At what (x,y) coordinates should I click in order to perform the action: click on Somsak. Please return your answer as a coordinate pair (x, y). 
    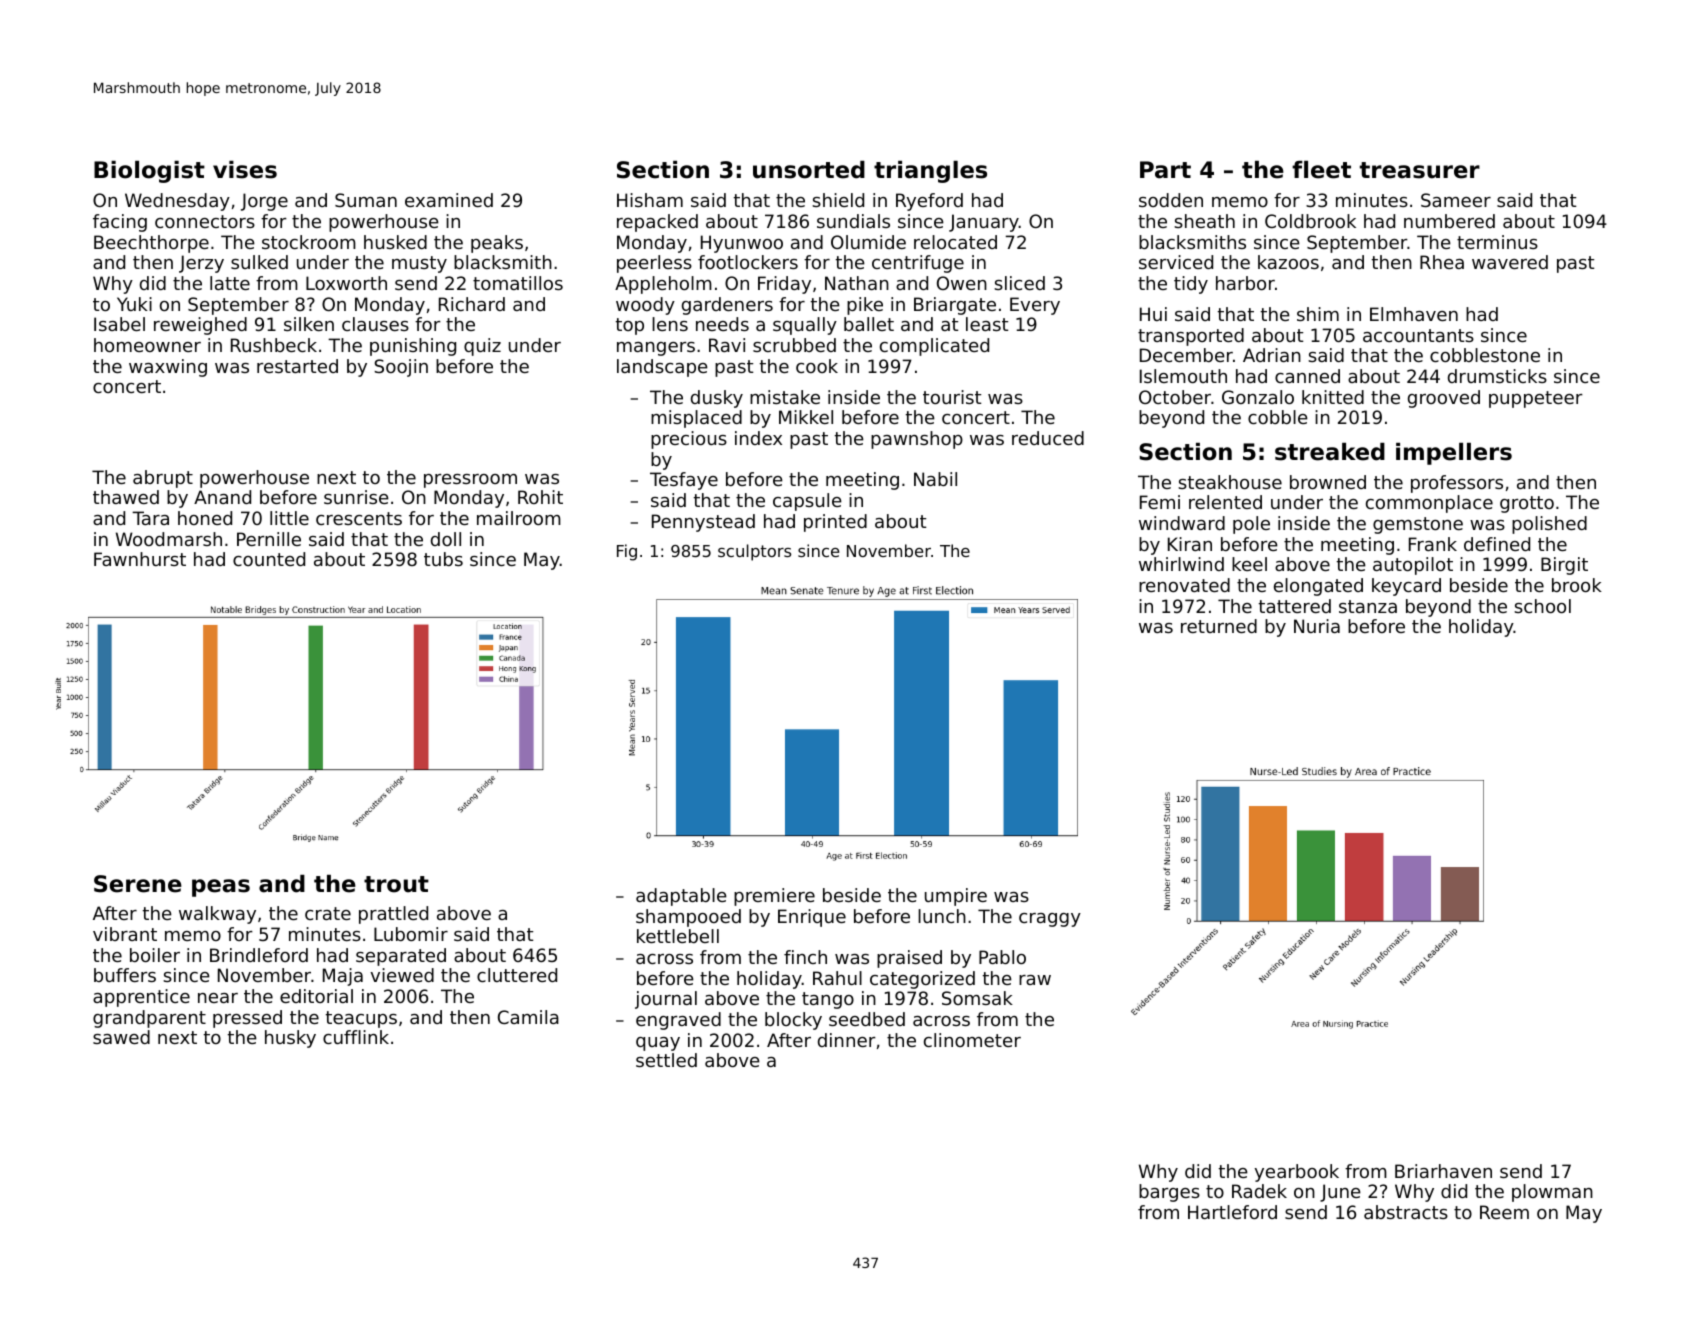
    Looking at the image, I should click on (977, 998).
